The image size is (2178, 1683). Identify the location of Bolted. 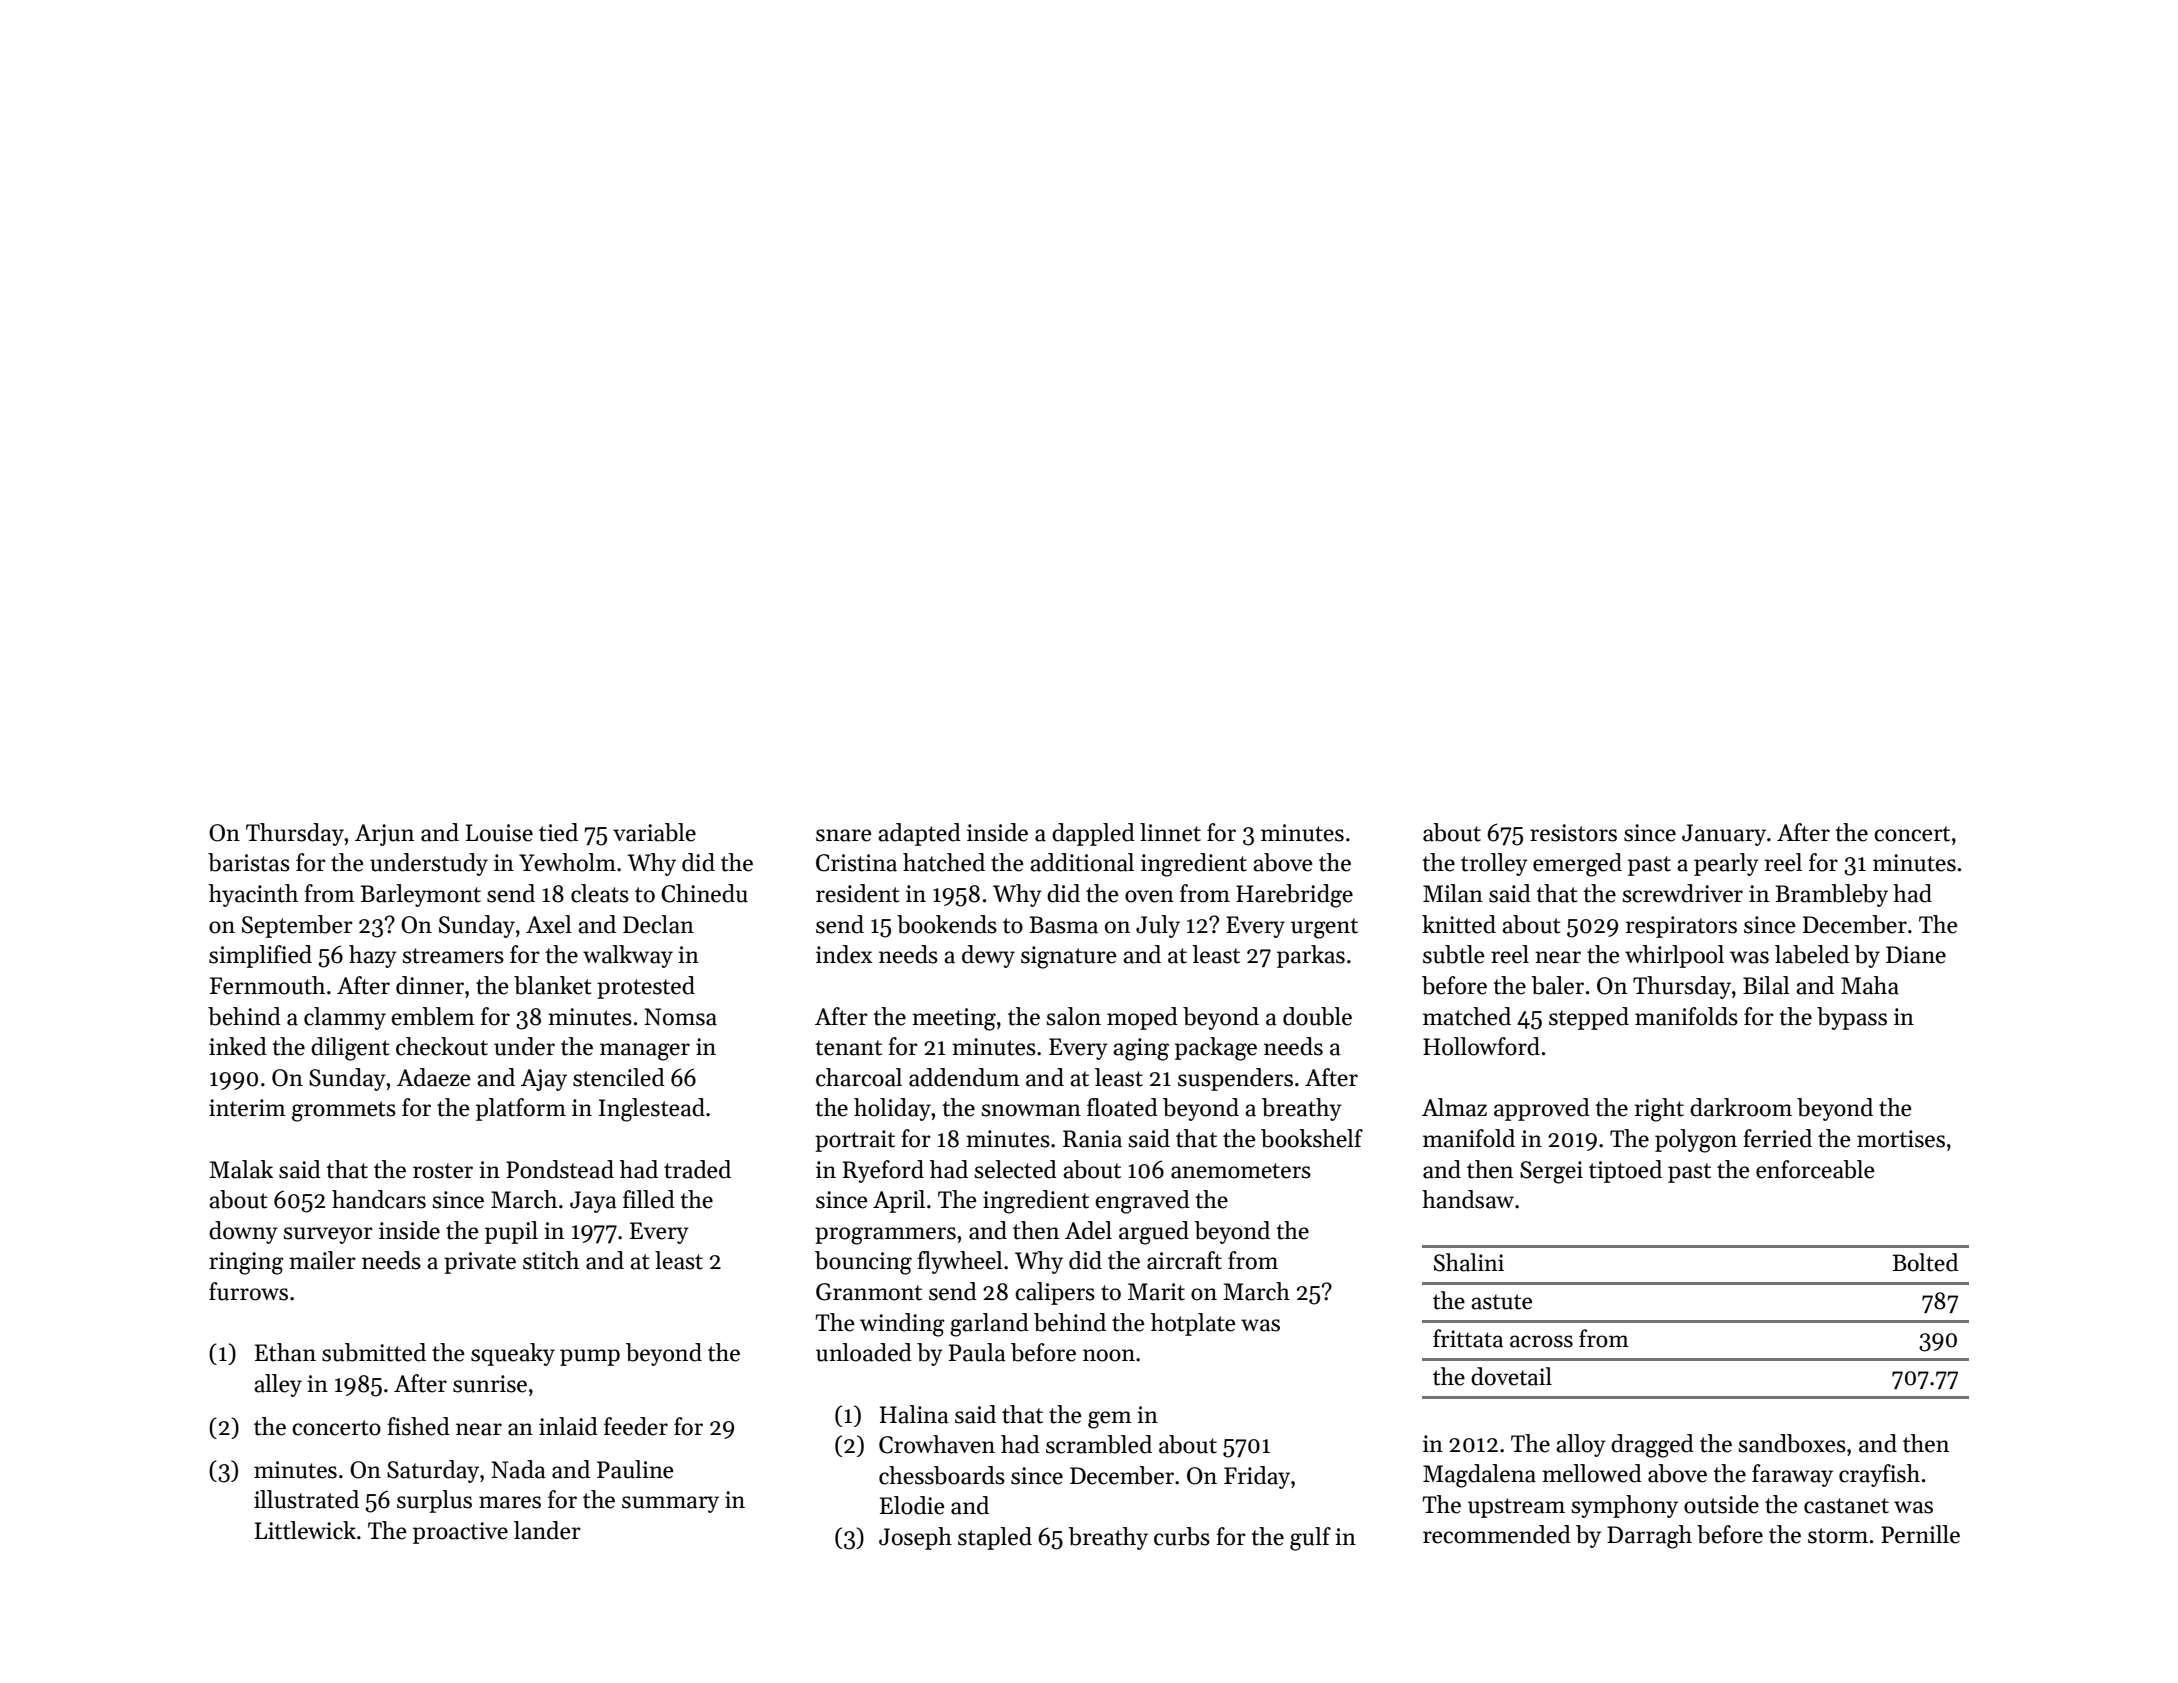
(1925, 1262).
